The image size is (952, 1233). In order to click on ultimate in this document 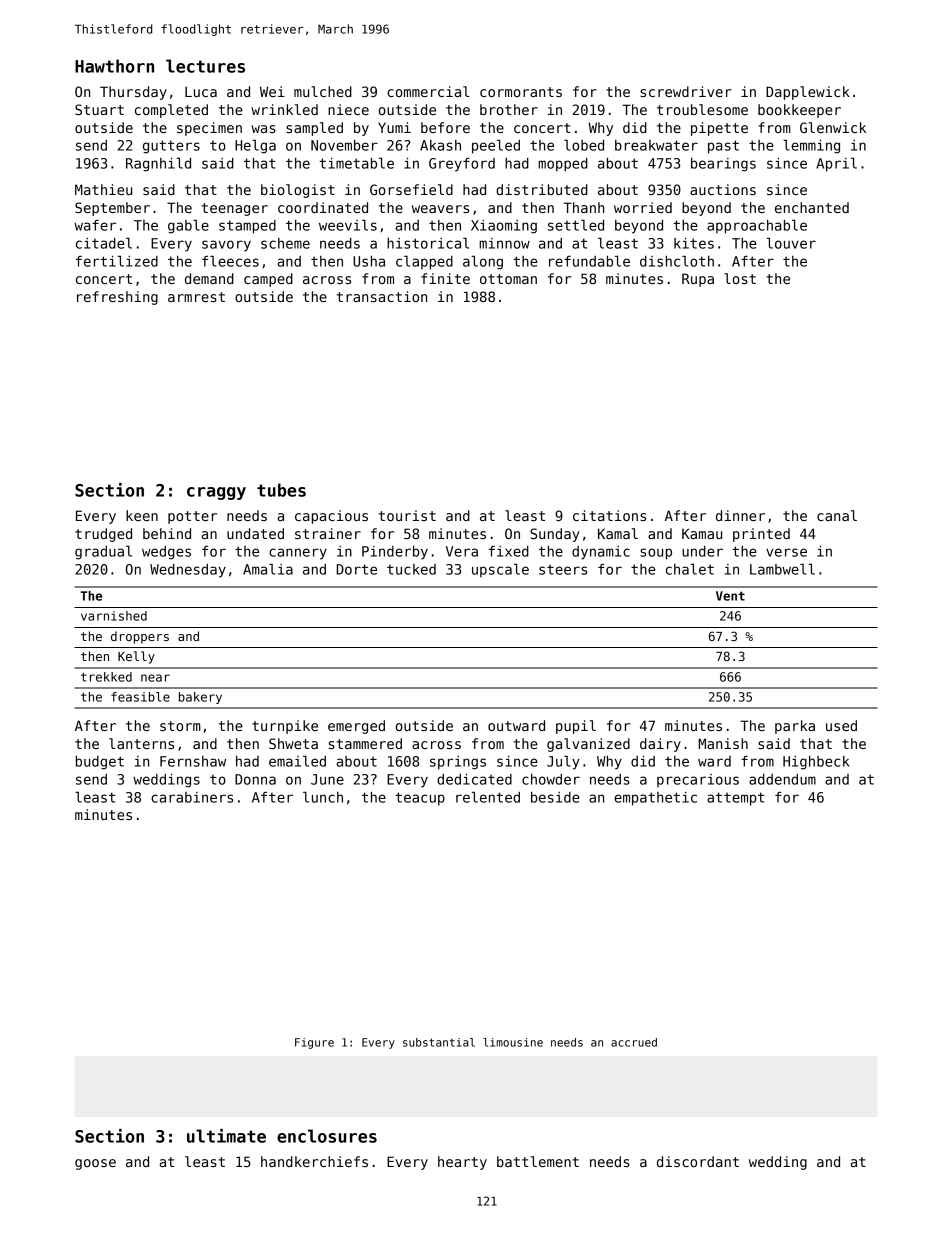, I will do `click(226, 1136)`.
